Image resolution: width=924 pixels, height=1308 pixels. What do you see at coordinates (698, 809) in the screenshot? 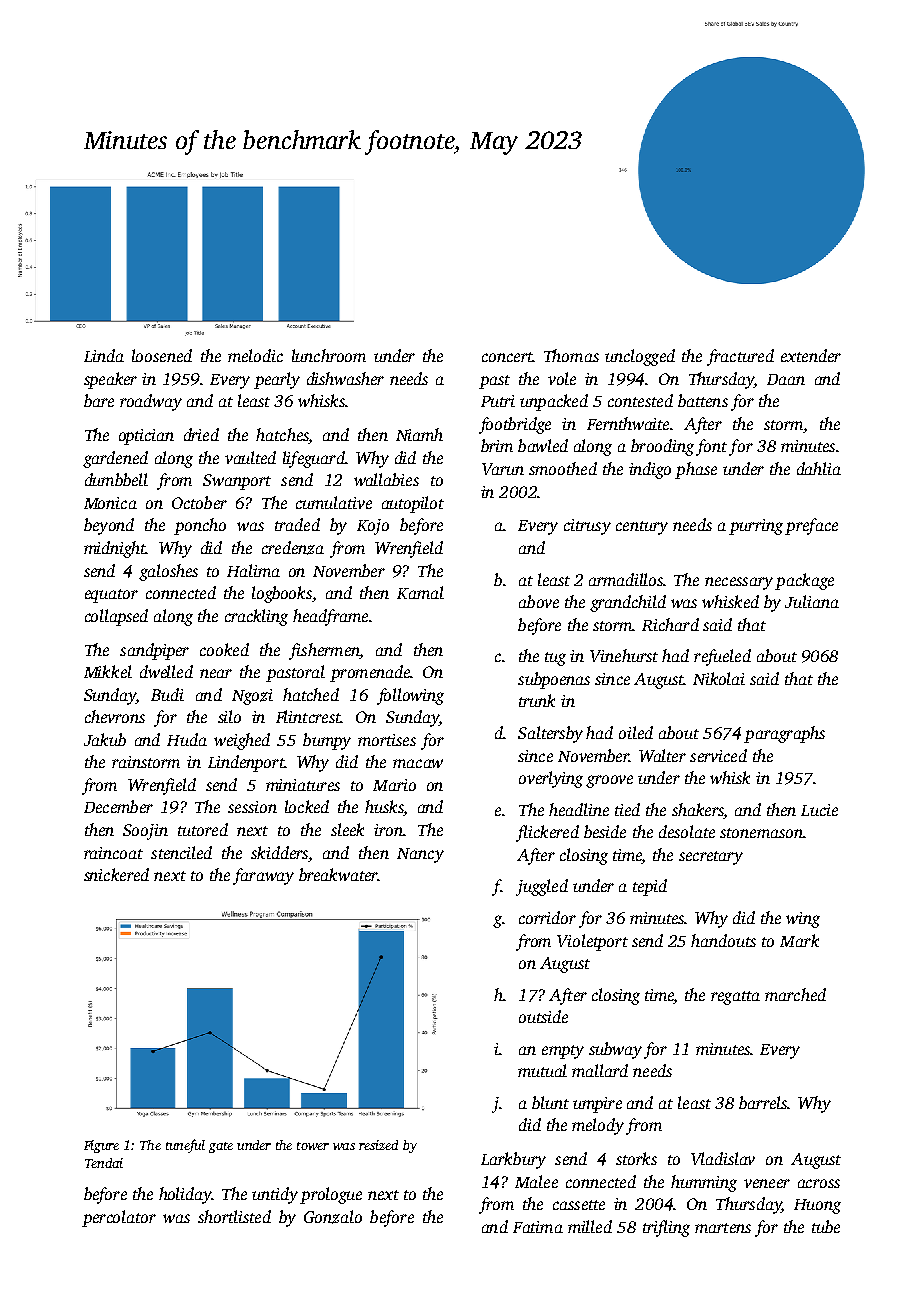
I see `shakers` at bounding box center [698, 809].
